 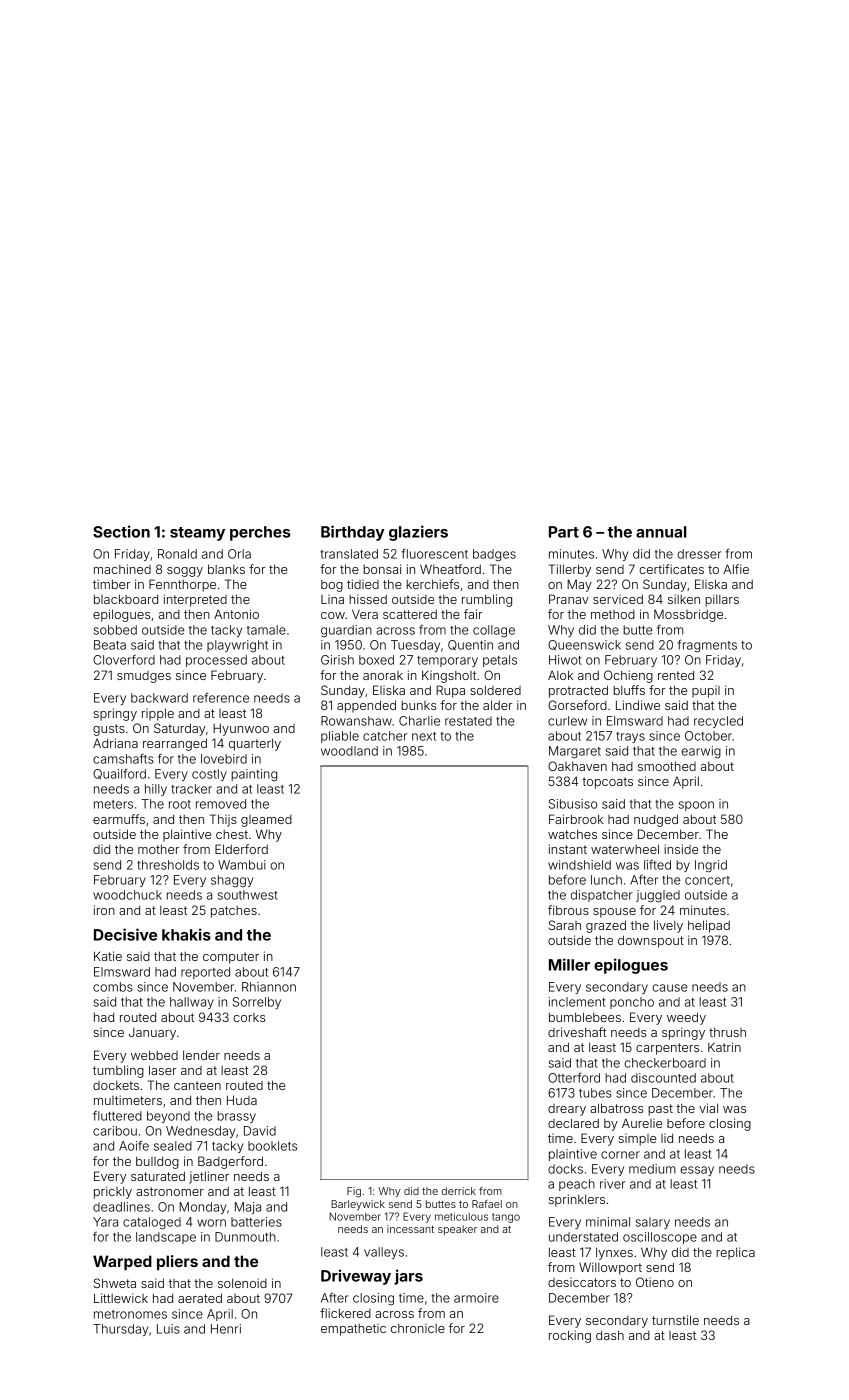 I want to click on helipad, so click(x=709, y=926).
